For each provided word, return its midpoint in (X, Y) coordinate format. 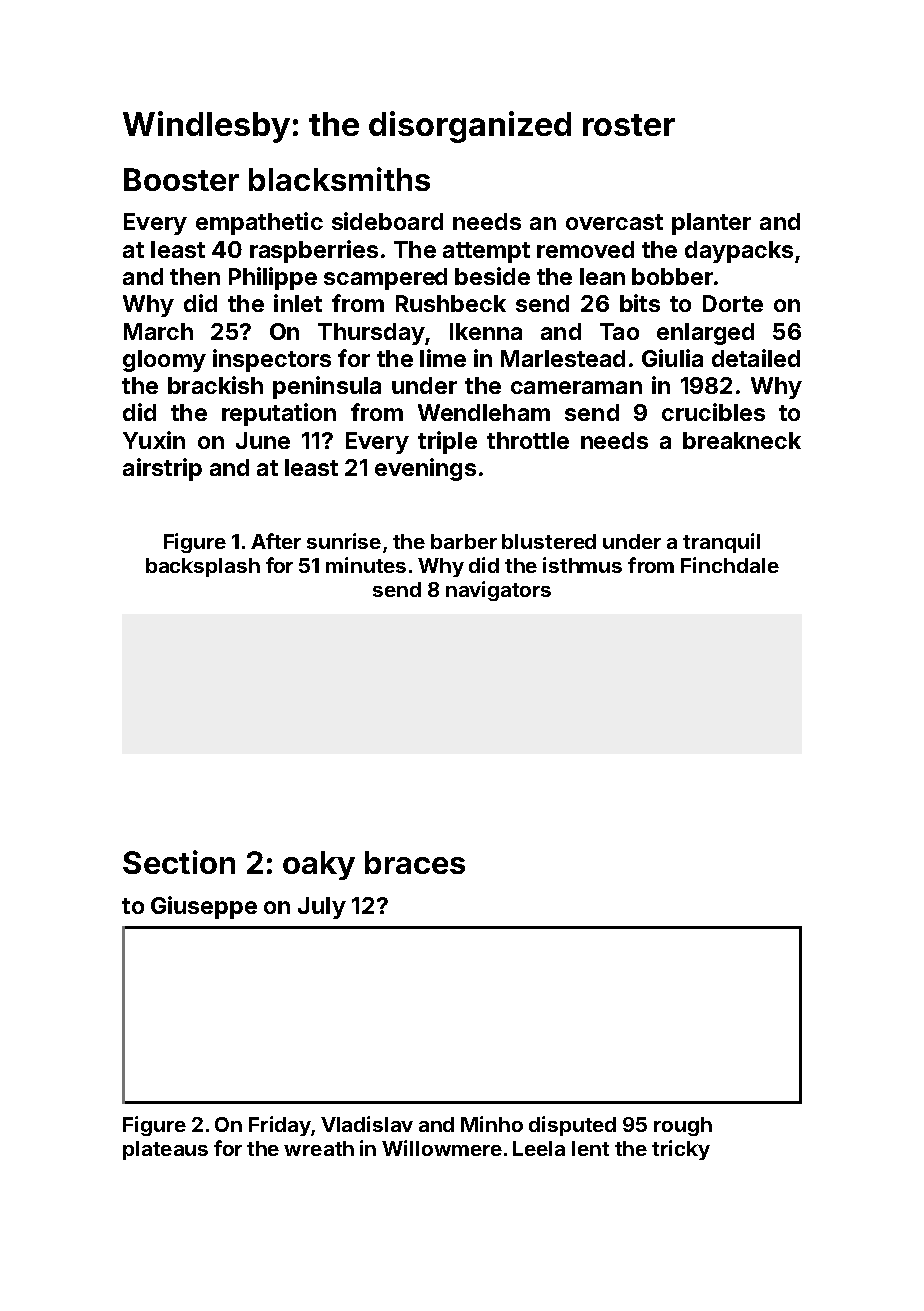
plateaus (165, 1150)
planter (711, 224)
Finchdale (730, 565)
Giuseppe (204, 907)
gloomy (164, 361)
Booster (181, 179)
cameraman (576, 387)
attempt (486, 252)
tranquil (721, 543)
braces (415, 862)
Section (179, 862)
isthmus (582, 565)
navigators (498, 591)
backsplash (203, 567)
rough (683, 1126)
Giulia (672, 358)
